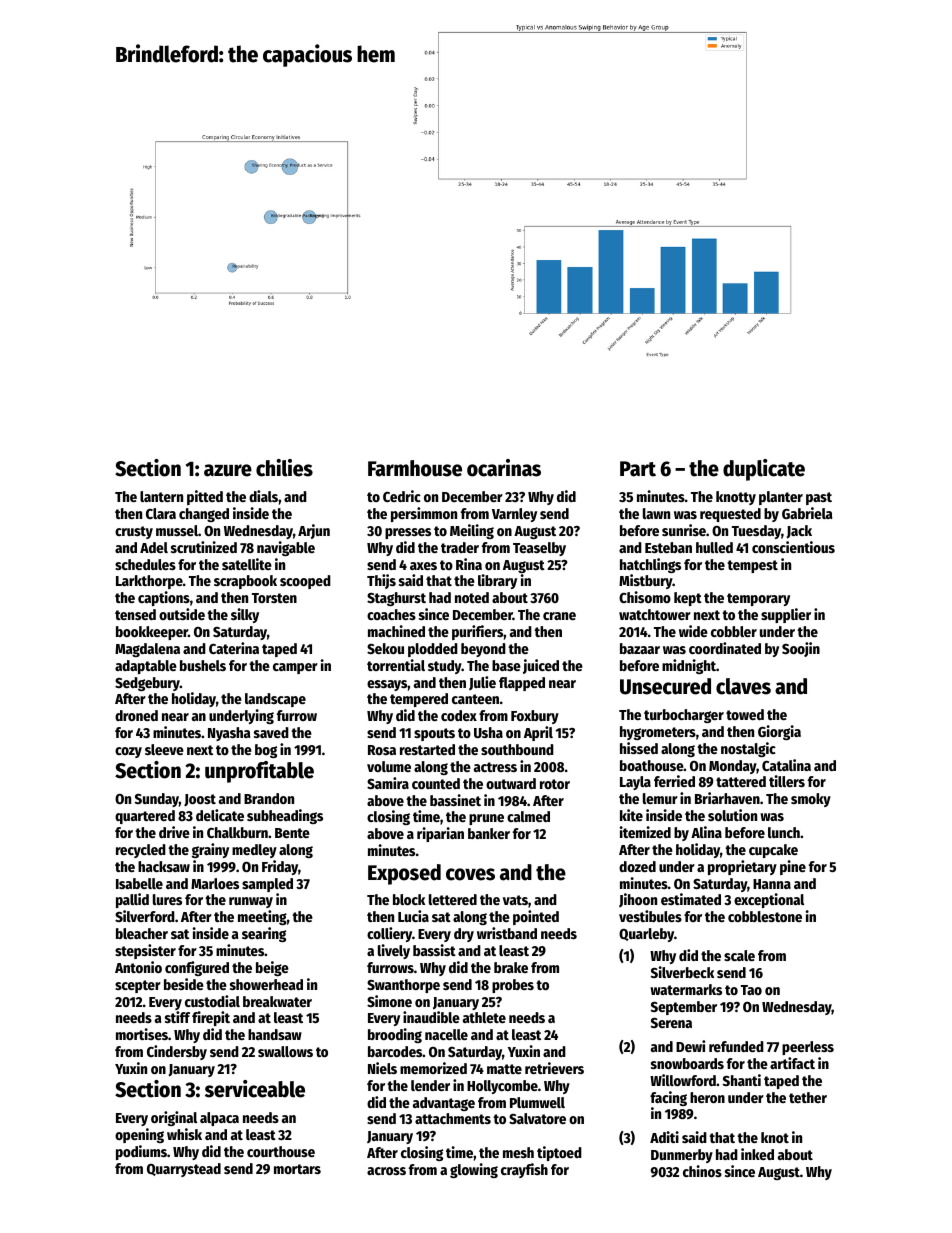  Describe the element at coordinates (396, 599) in the screenshot. I see `Staghurst` at that location.
